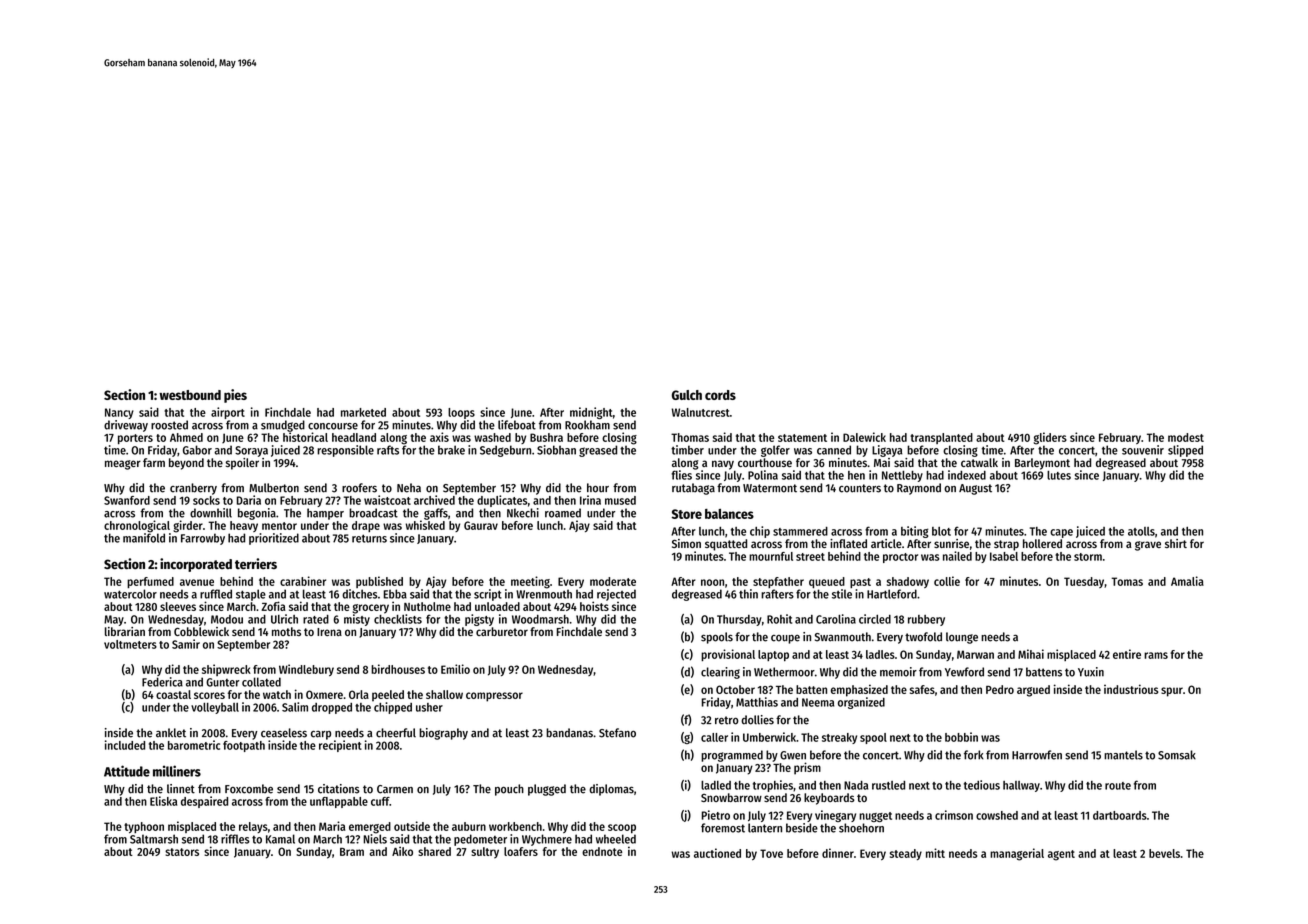 The image size is (1308, 924). Describe the element at coordinates (204, 802) in the screenshot. I see `despaired` at that location.
